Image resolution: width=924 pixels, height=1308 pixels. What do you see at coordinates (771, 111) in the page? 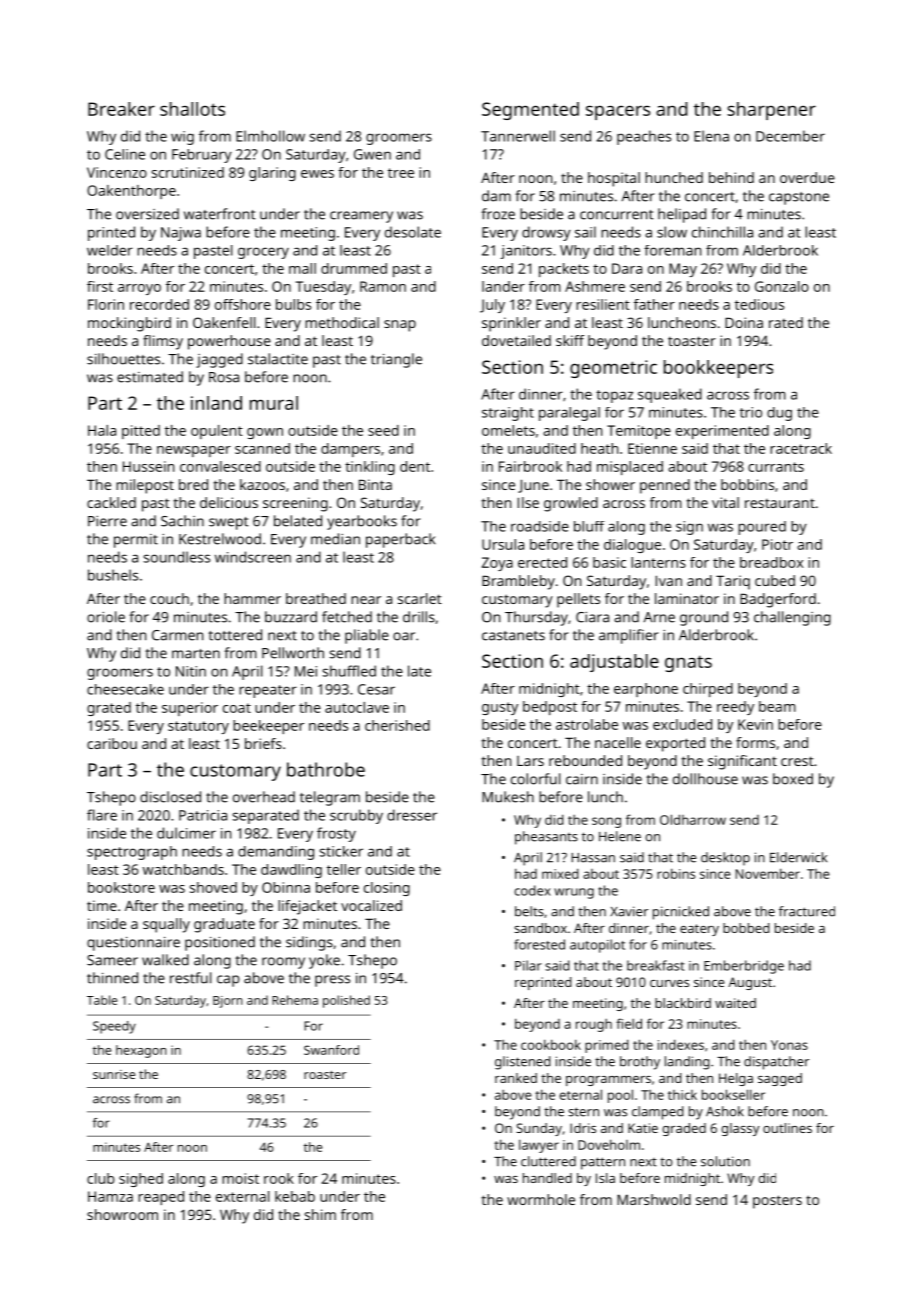
I see `sharpener` at bounding box center [771, 111].
